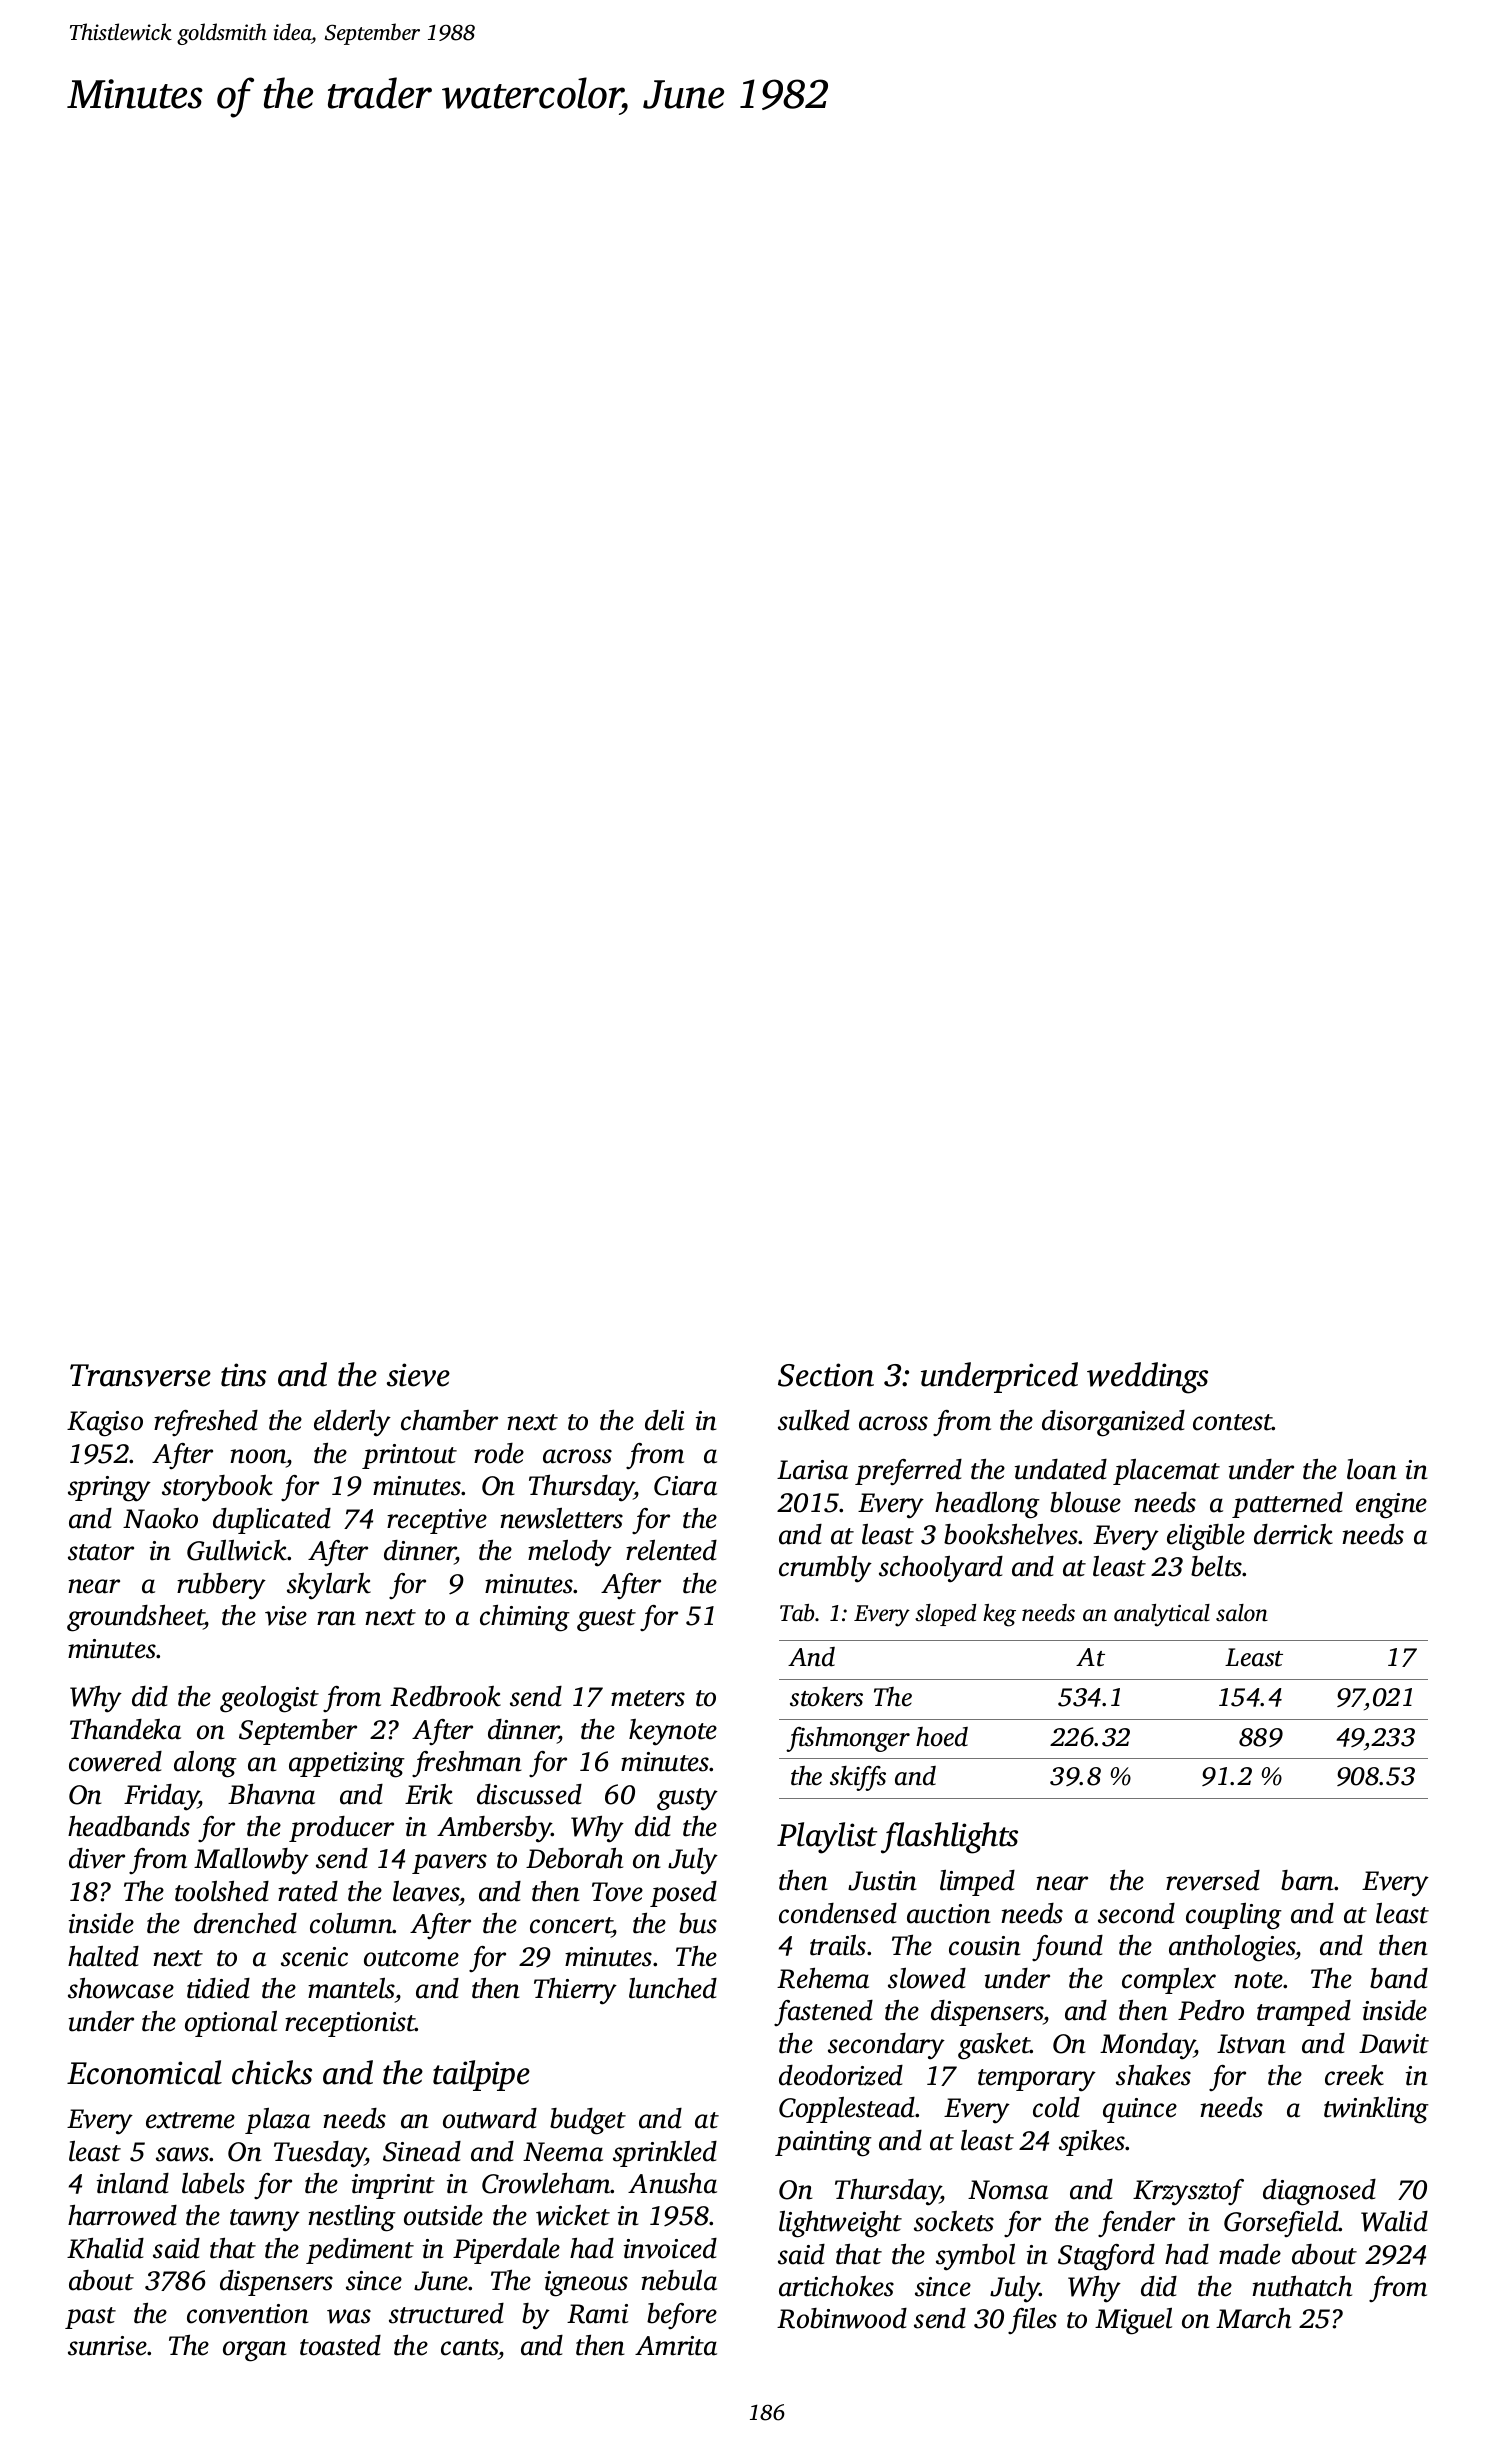 The width and height of the document is (1496, 2464). Describe the element at coordinates (329, 1586) in the document. I see `skylark` at that location.
